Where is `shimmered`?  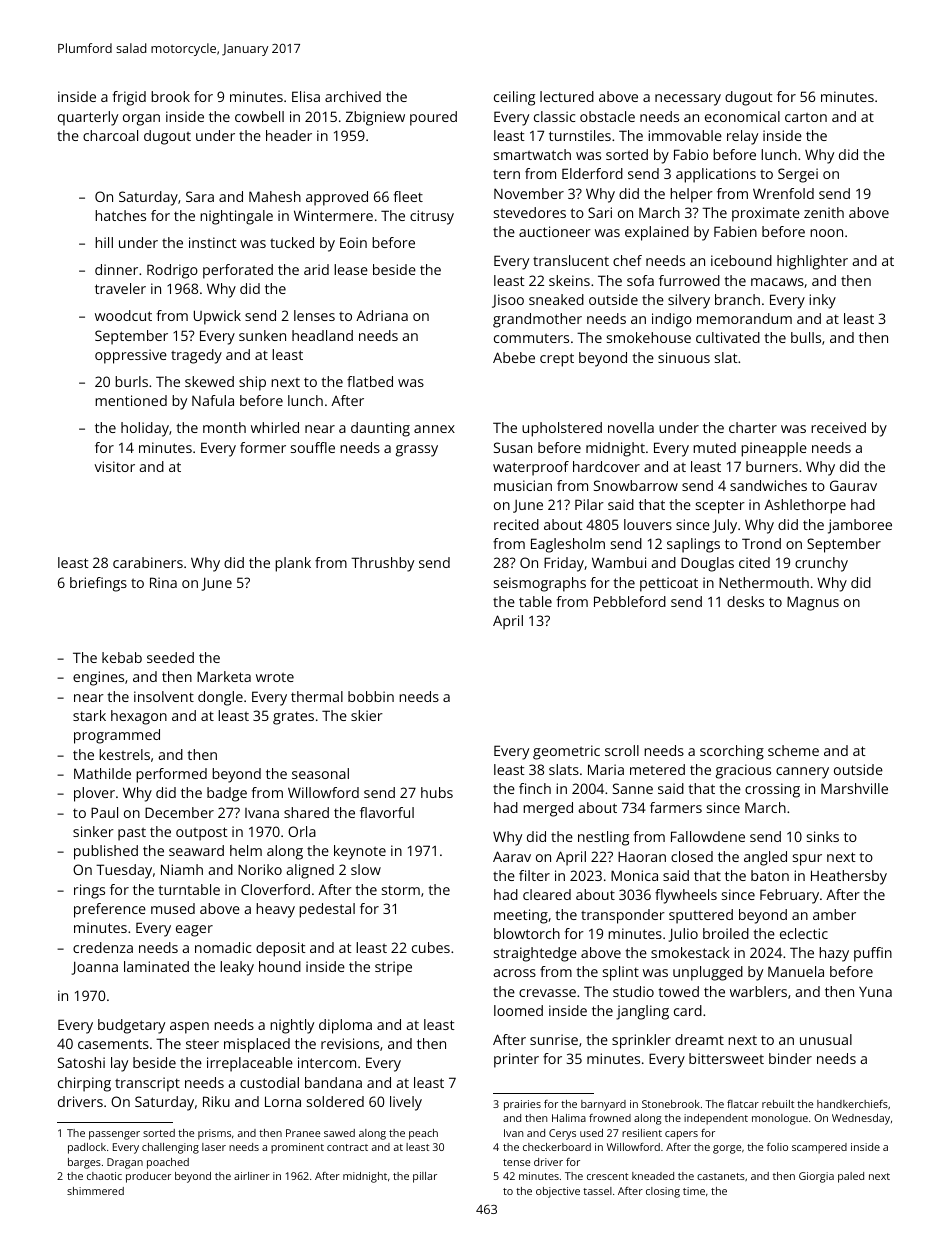 shimmered is located at coordinates (95, 1191).
